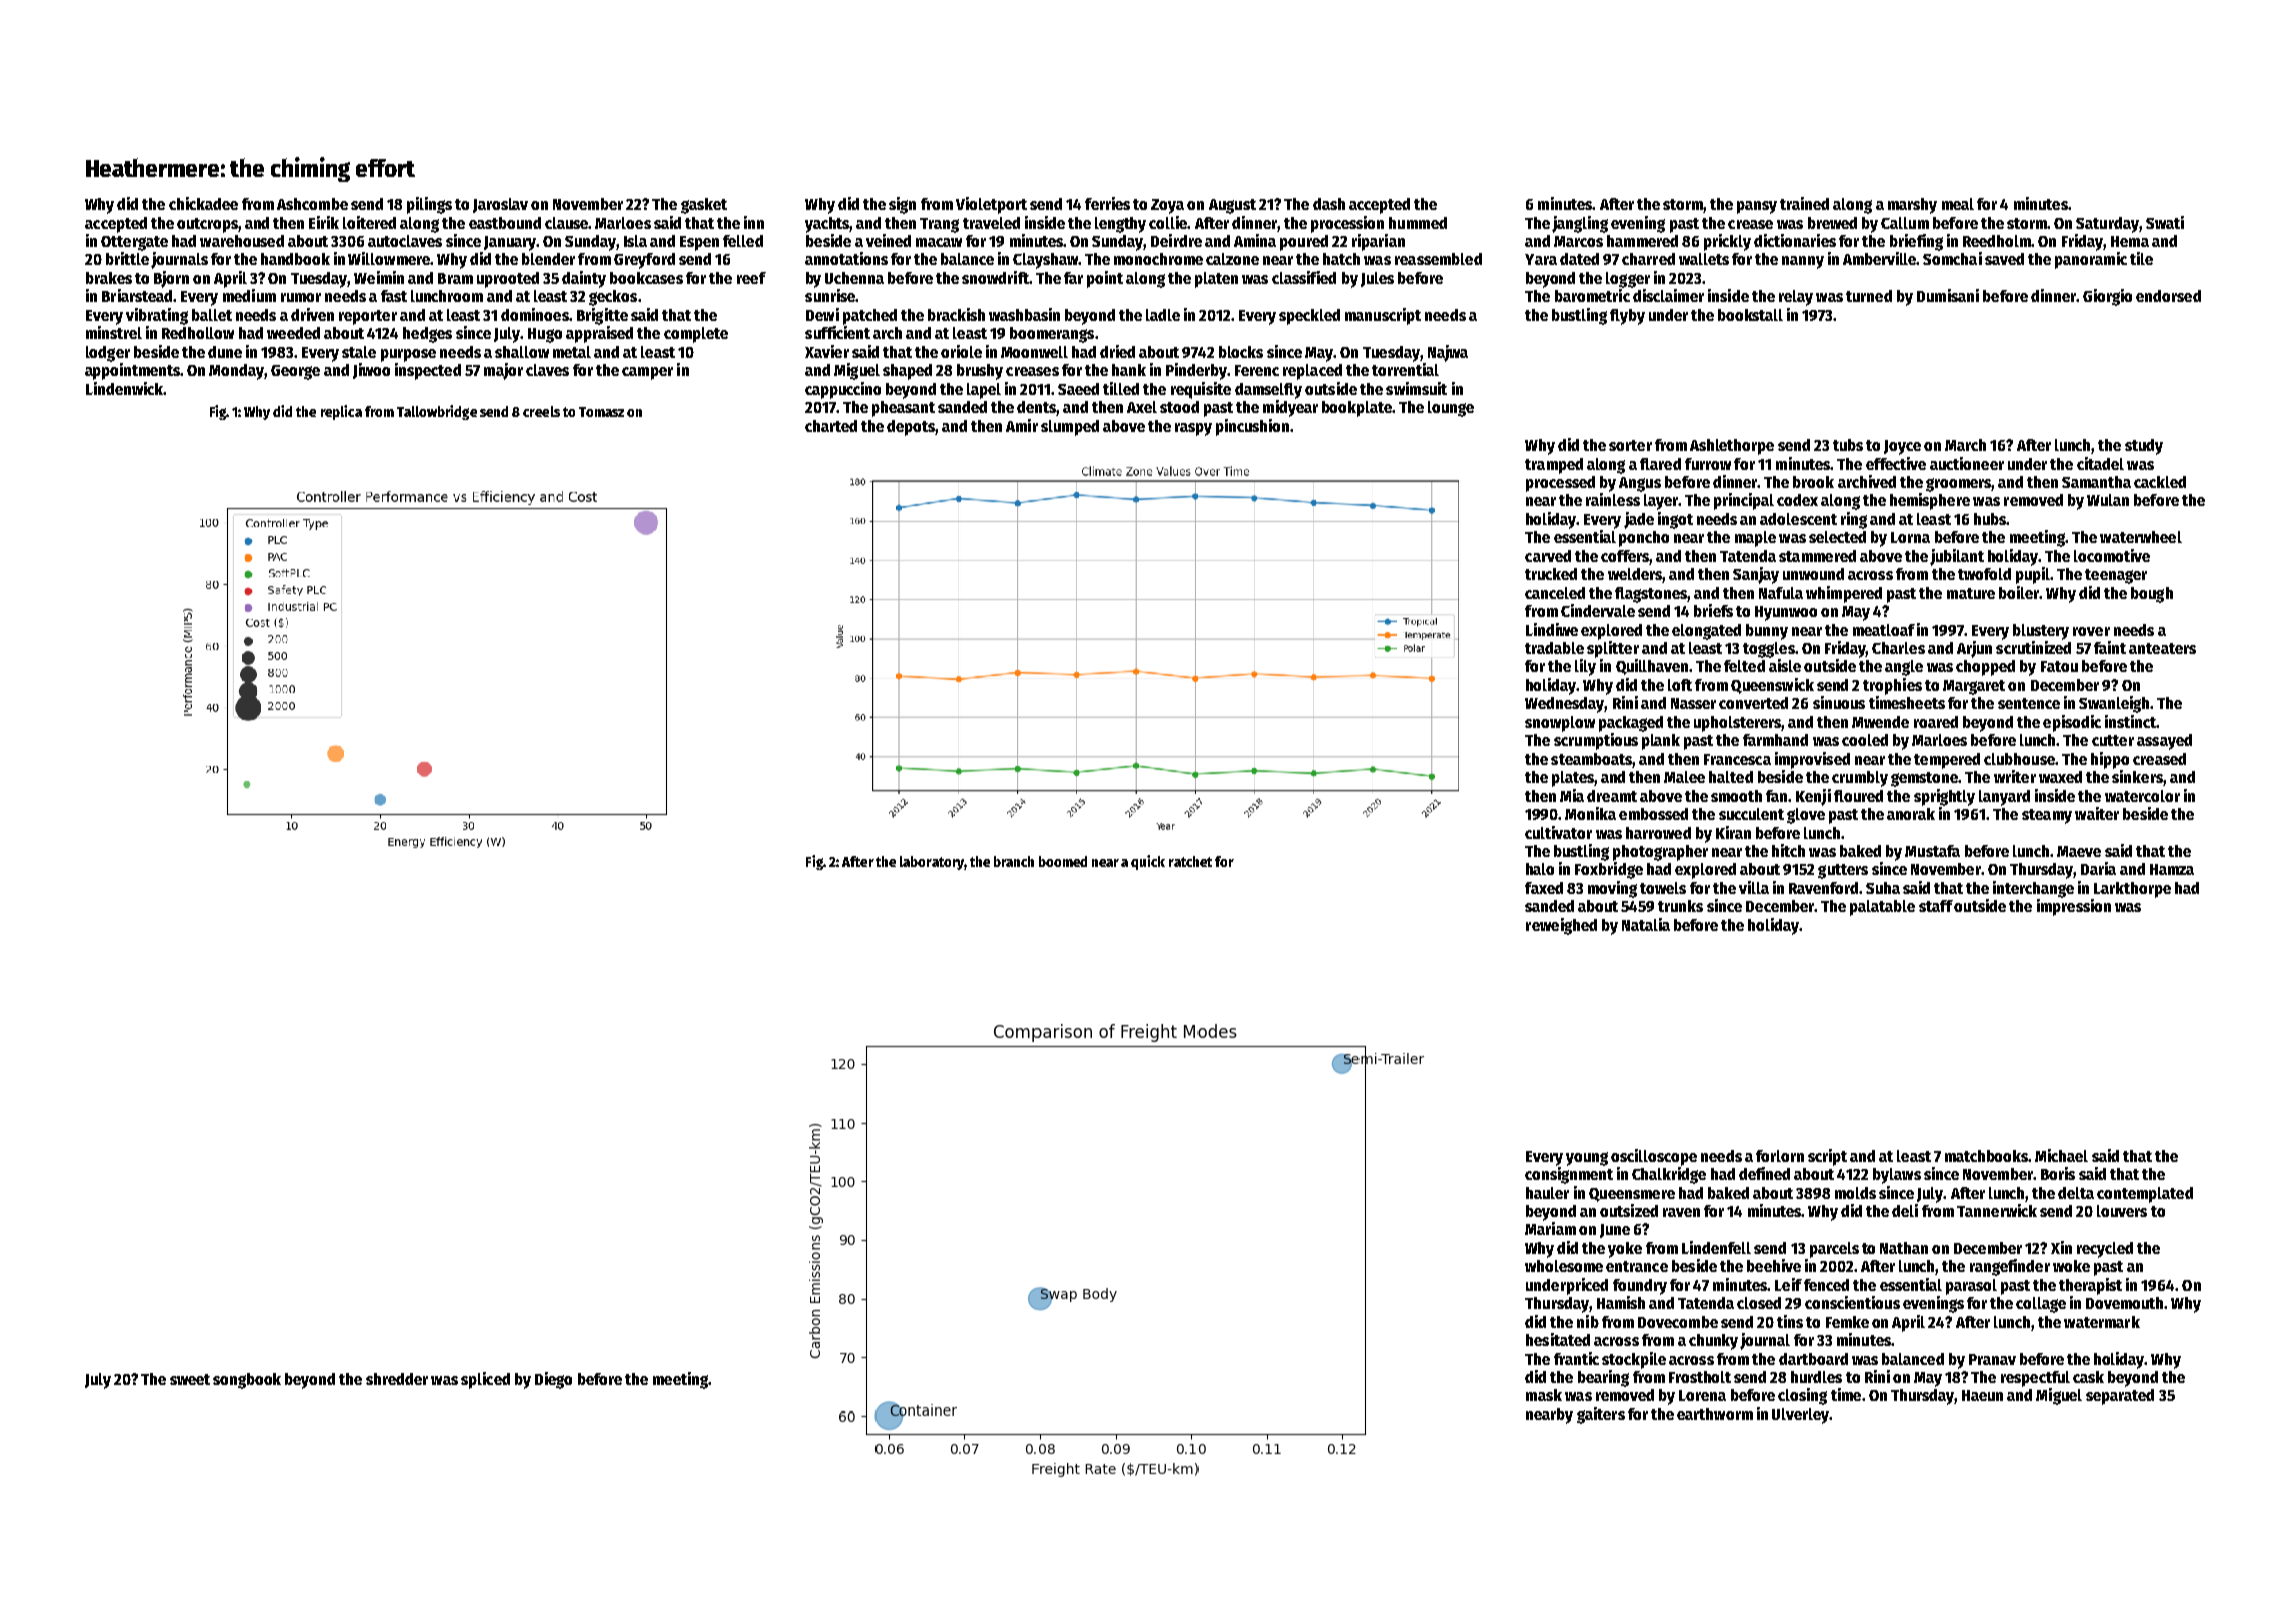 This document has width=2292, height=1620. I want to click on gaiters, so click(1601, 1415).
